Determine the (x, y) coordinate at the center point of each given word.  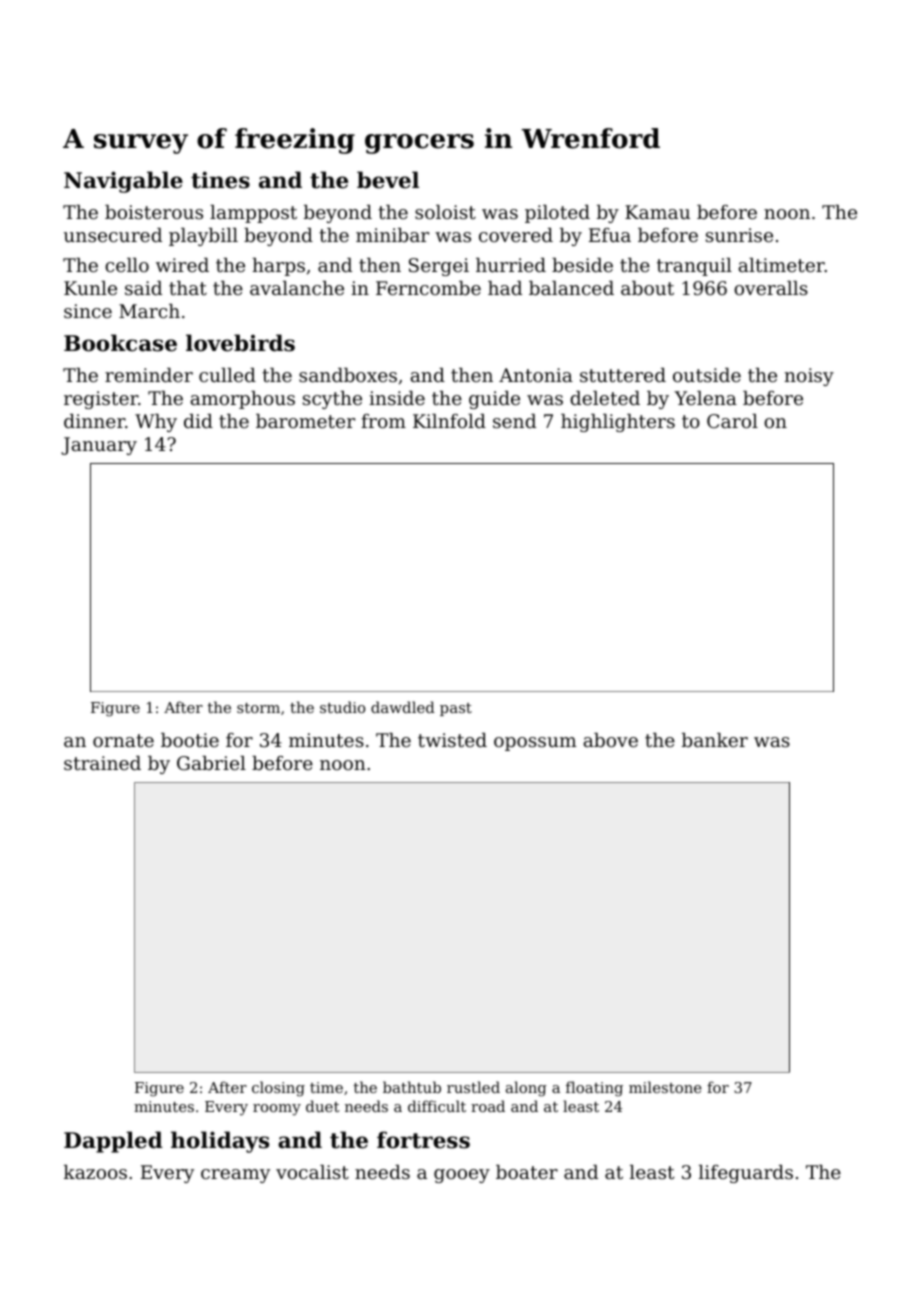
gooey (462, 1176)
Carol (732, 421)
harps (279, 267)
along (526, 1089)
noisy (809, 377)
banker (715, 740)
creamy (235, 1176)
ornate (123, 740)
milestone (665, 1087)
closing (278, 1089)
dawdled (403, 707)
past (456, 709)
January (99, 446)
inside (397, 398)
